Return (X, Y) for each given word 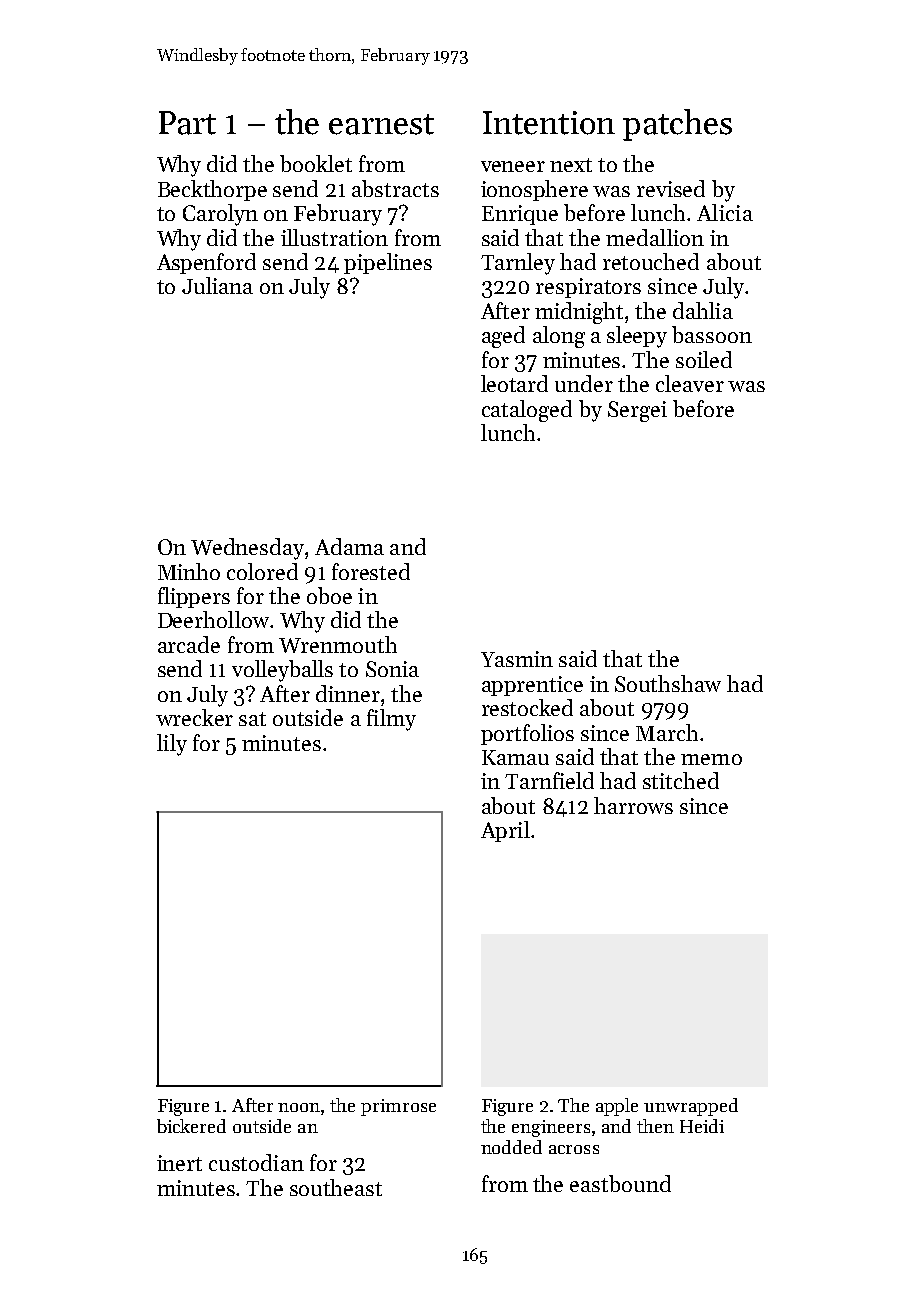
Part (187, 123)
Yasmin (517, 659)
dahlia (703, 310)
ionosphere (534, 190)
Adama (349, 546)
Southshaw (668, 683)
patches (677, 125)
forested (371, 571)
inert (179, 1163)
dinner (348, 693)
